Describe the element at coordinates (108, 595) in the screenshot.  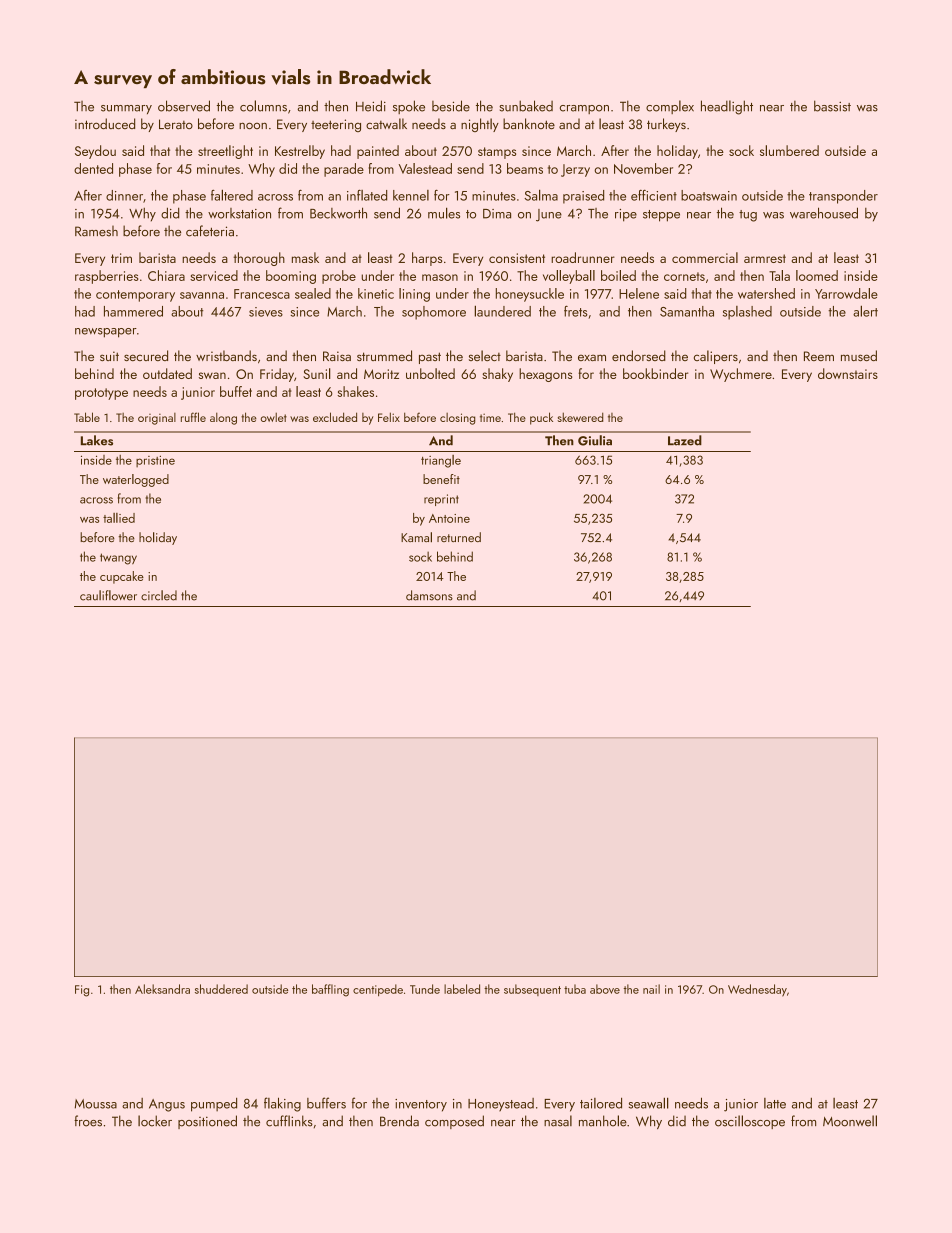
I see `cauliflower` at that location.
